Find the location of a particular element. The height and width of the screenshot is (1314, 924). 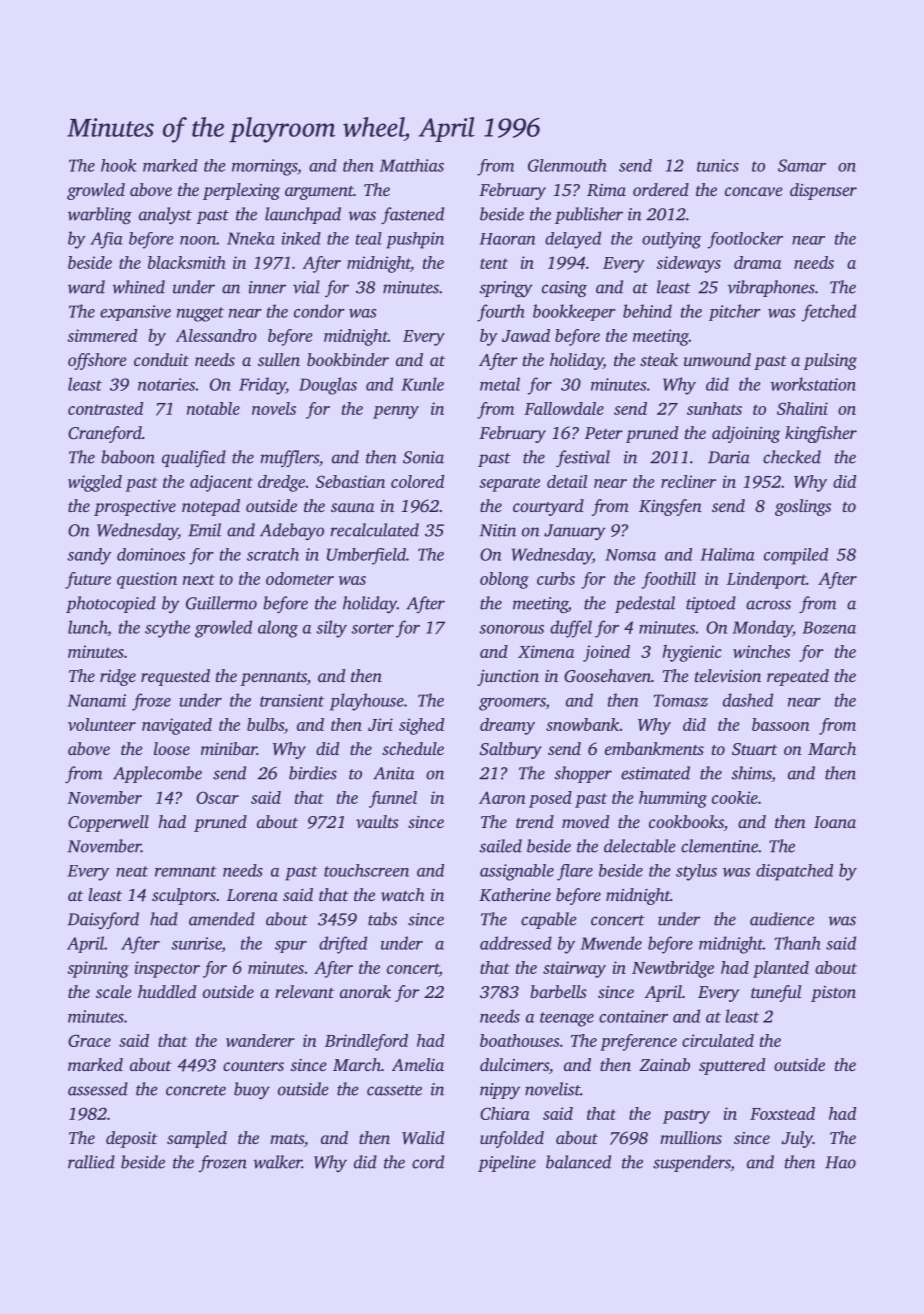

anorak is located at coordinates (365, 991).
